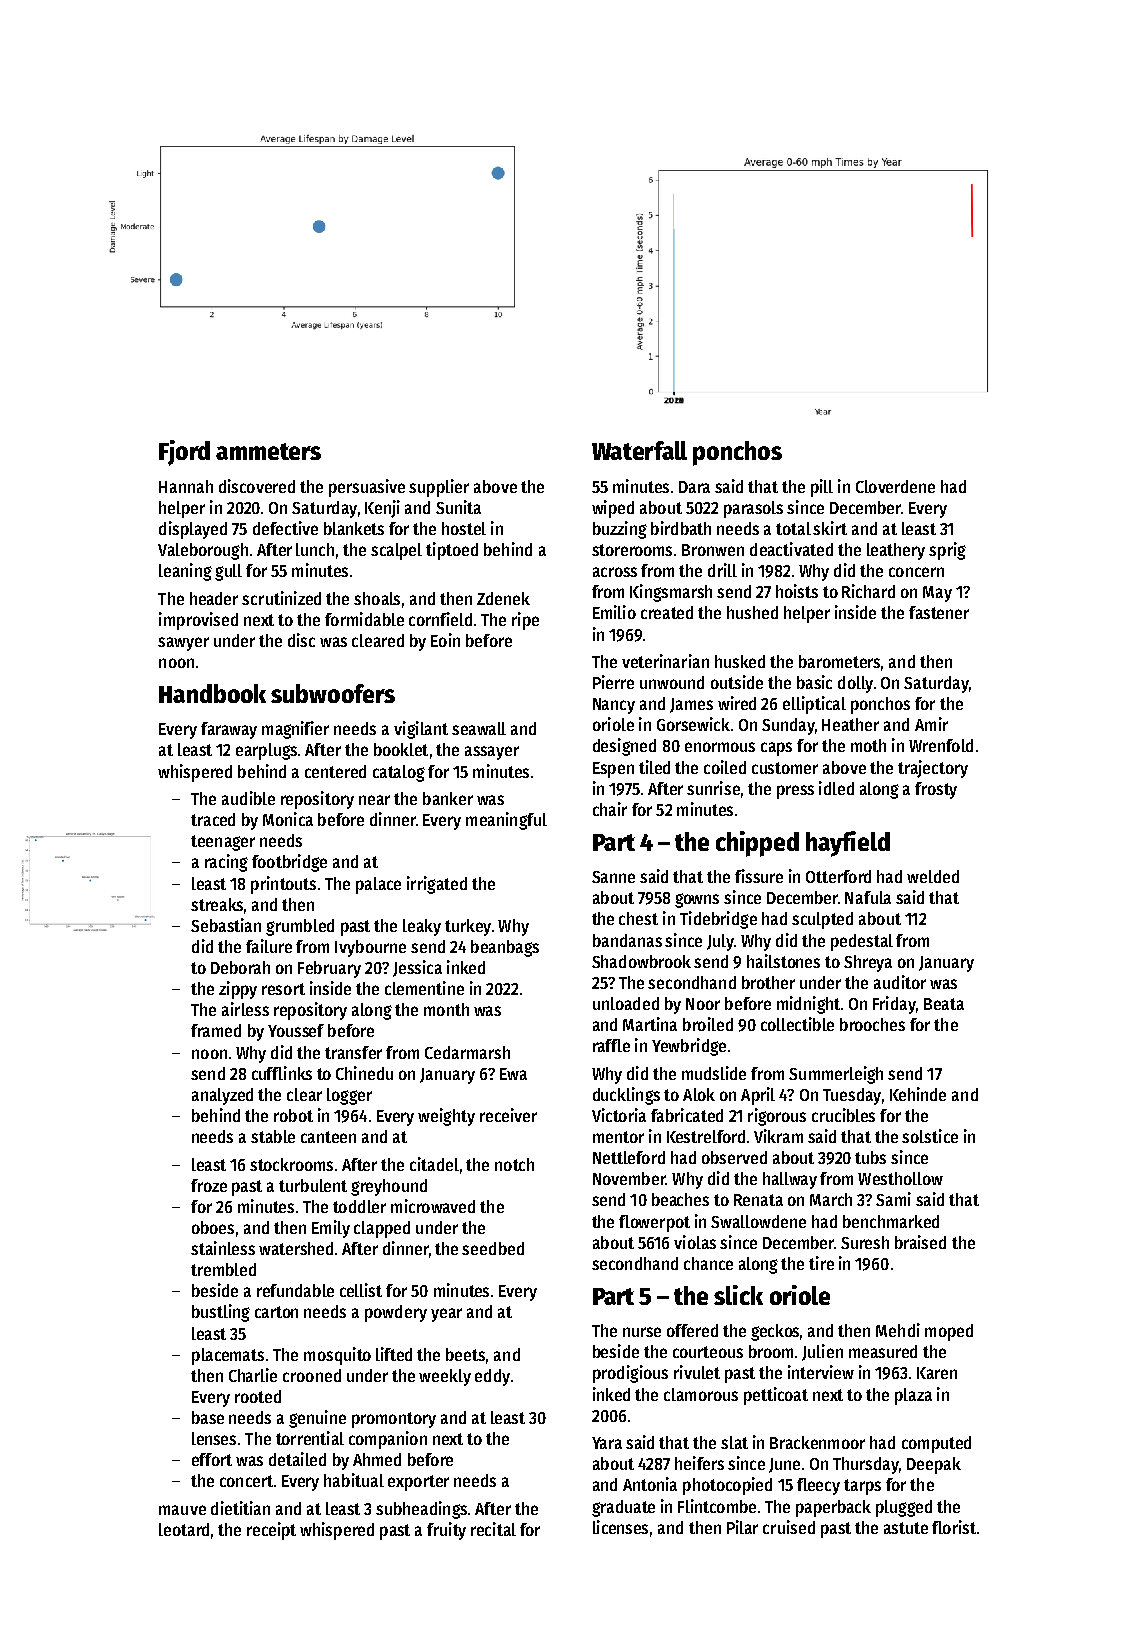 This image has height=1650, width=1139. What do you see at coordinates (776, 749) in the image?
I see `caps` at bounding box center [776, 749].
